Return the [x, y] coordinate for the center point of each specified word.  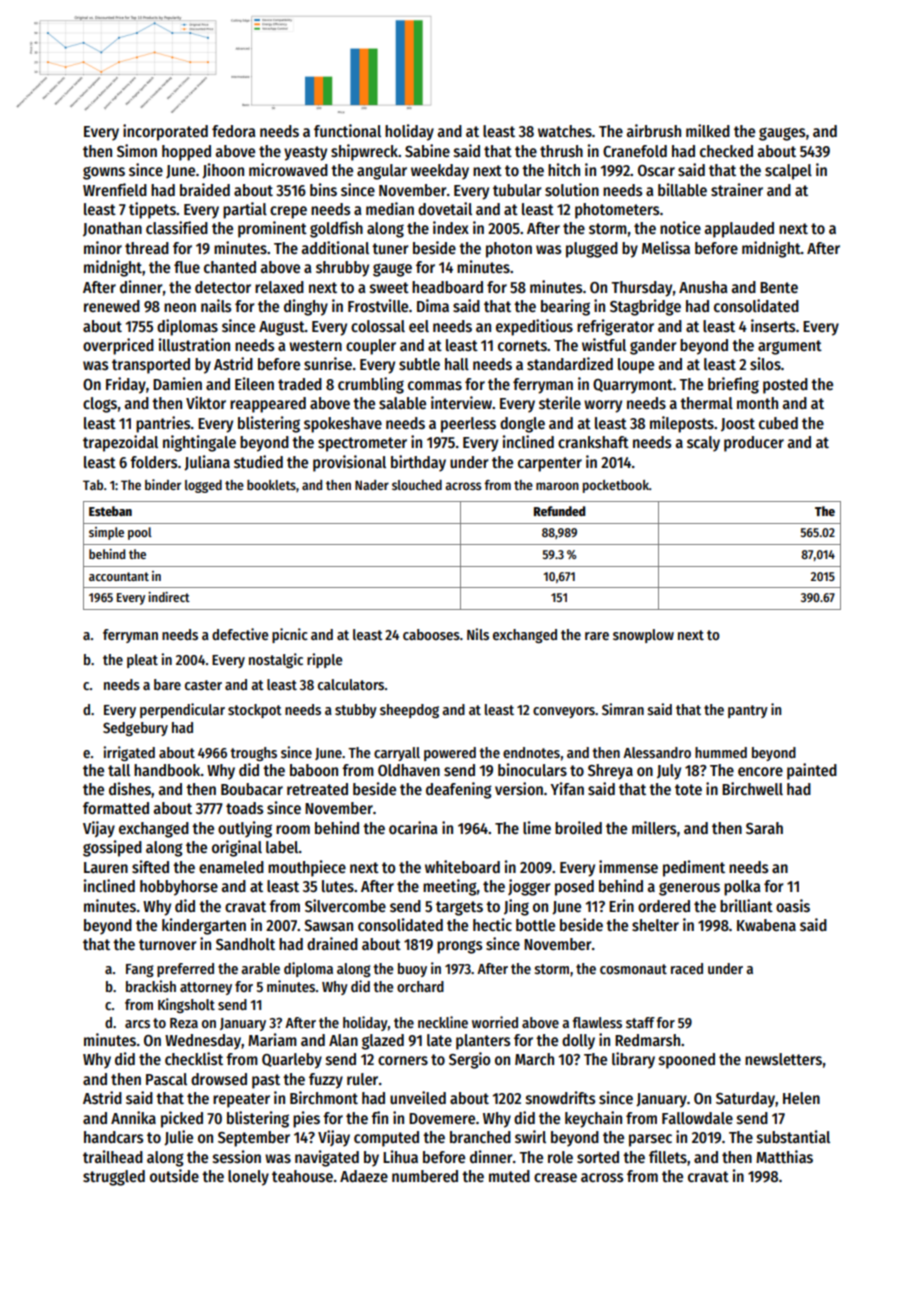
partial [245, 210]
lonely [248, 1178]
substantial [793, 1137]
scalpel [788, 172]
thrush [561, 151]
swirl [530, 1136]
